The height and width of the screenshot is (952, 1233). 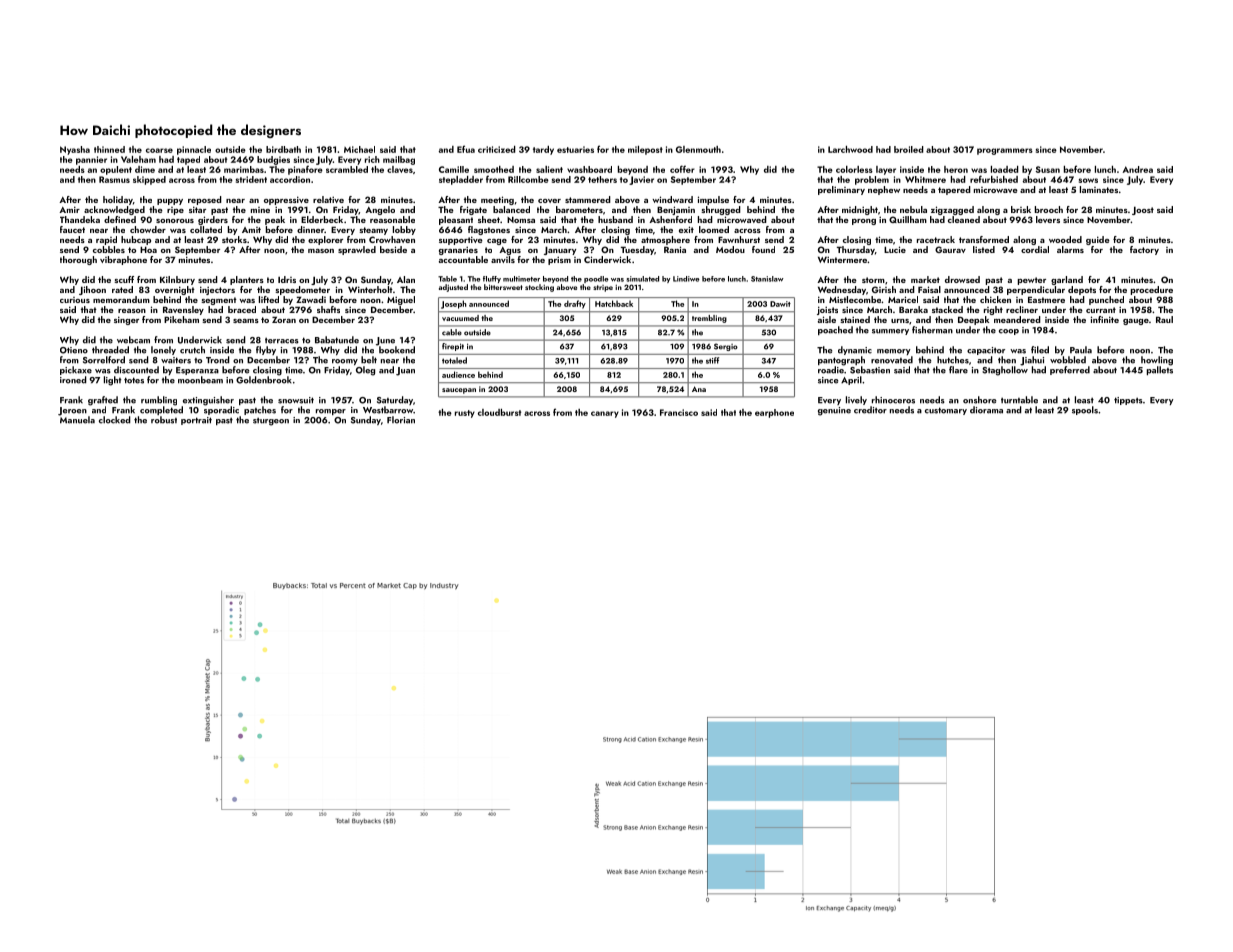 What do you see at coordinates (1138, 169) in the screenshot?
I see `Andrea` at bounding box center [1138, 169].
